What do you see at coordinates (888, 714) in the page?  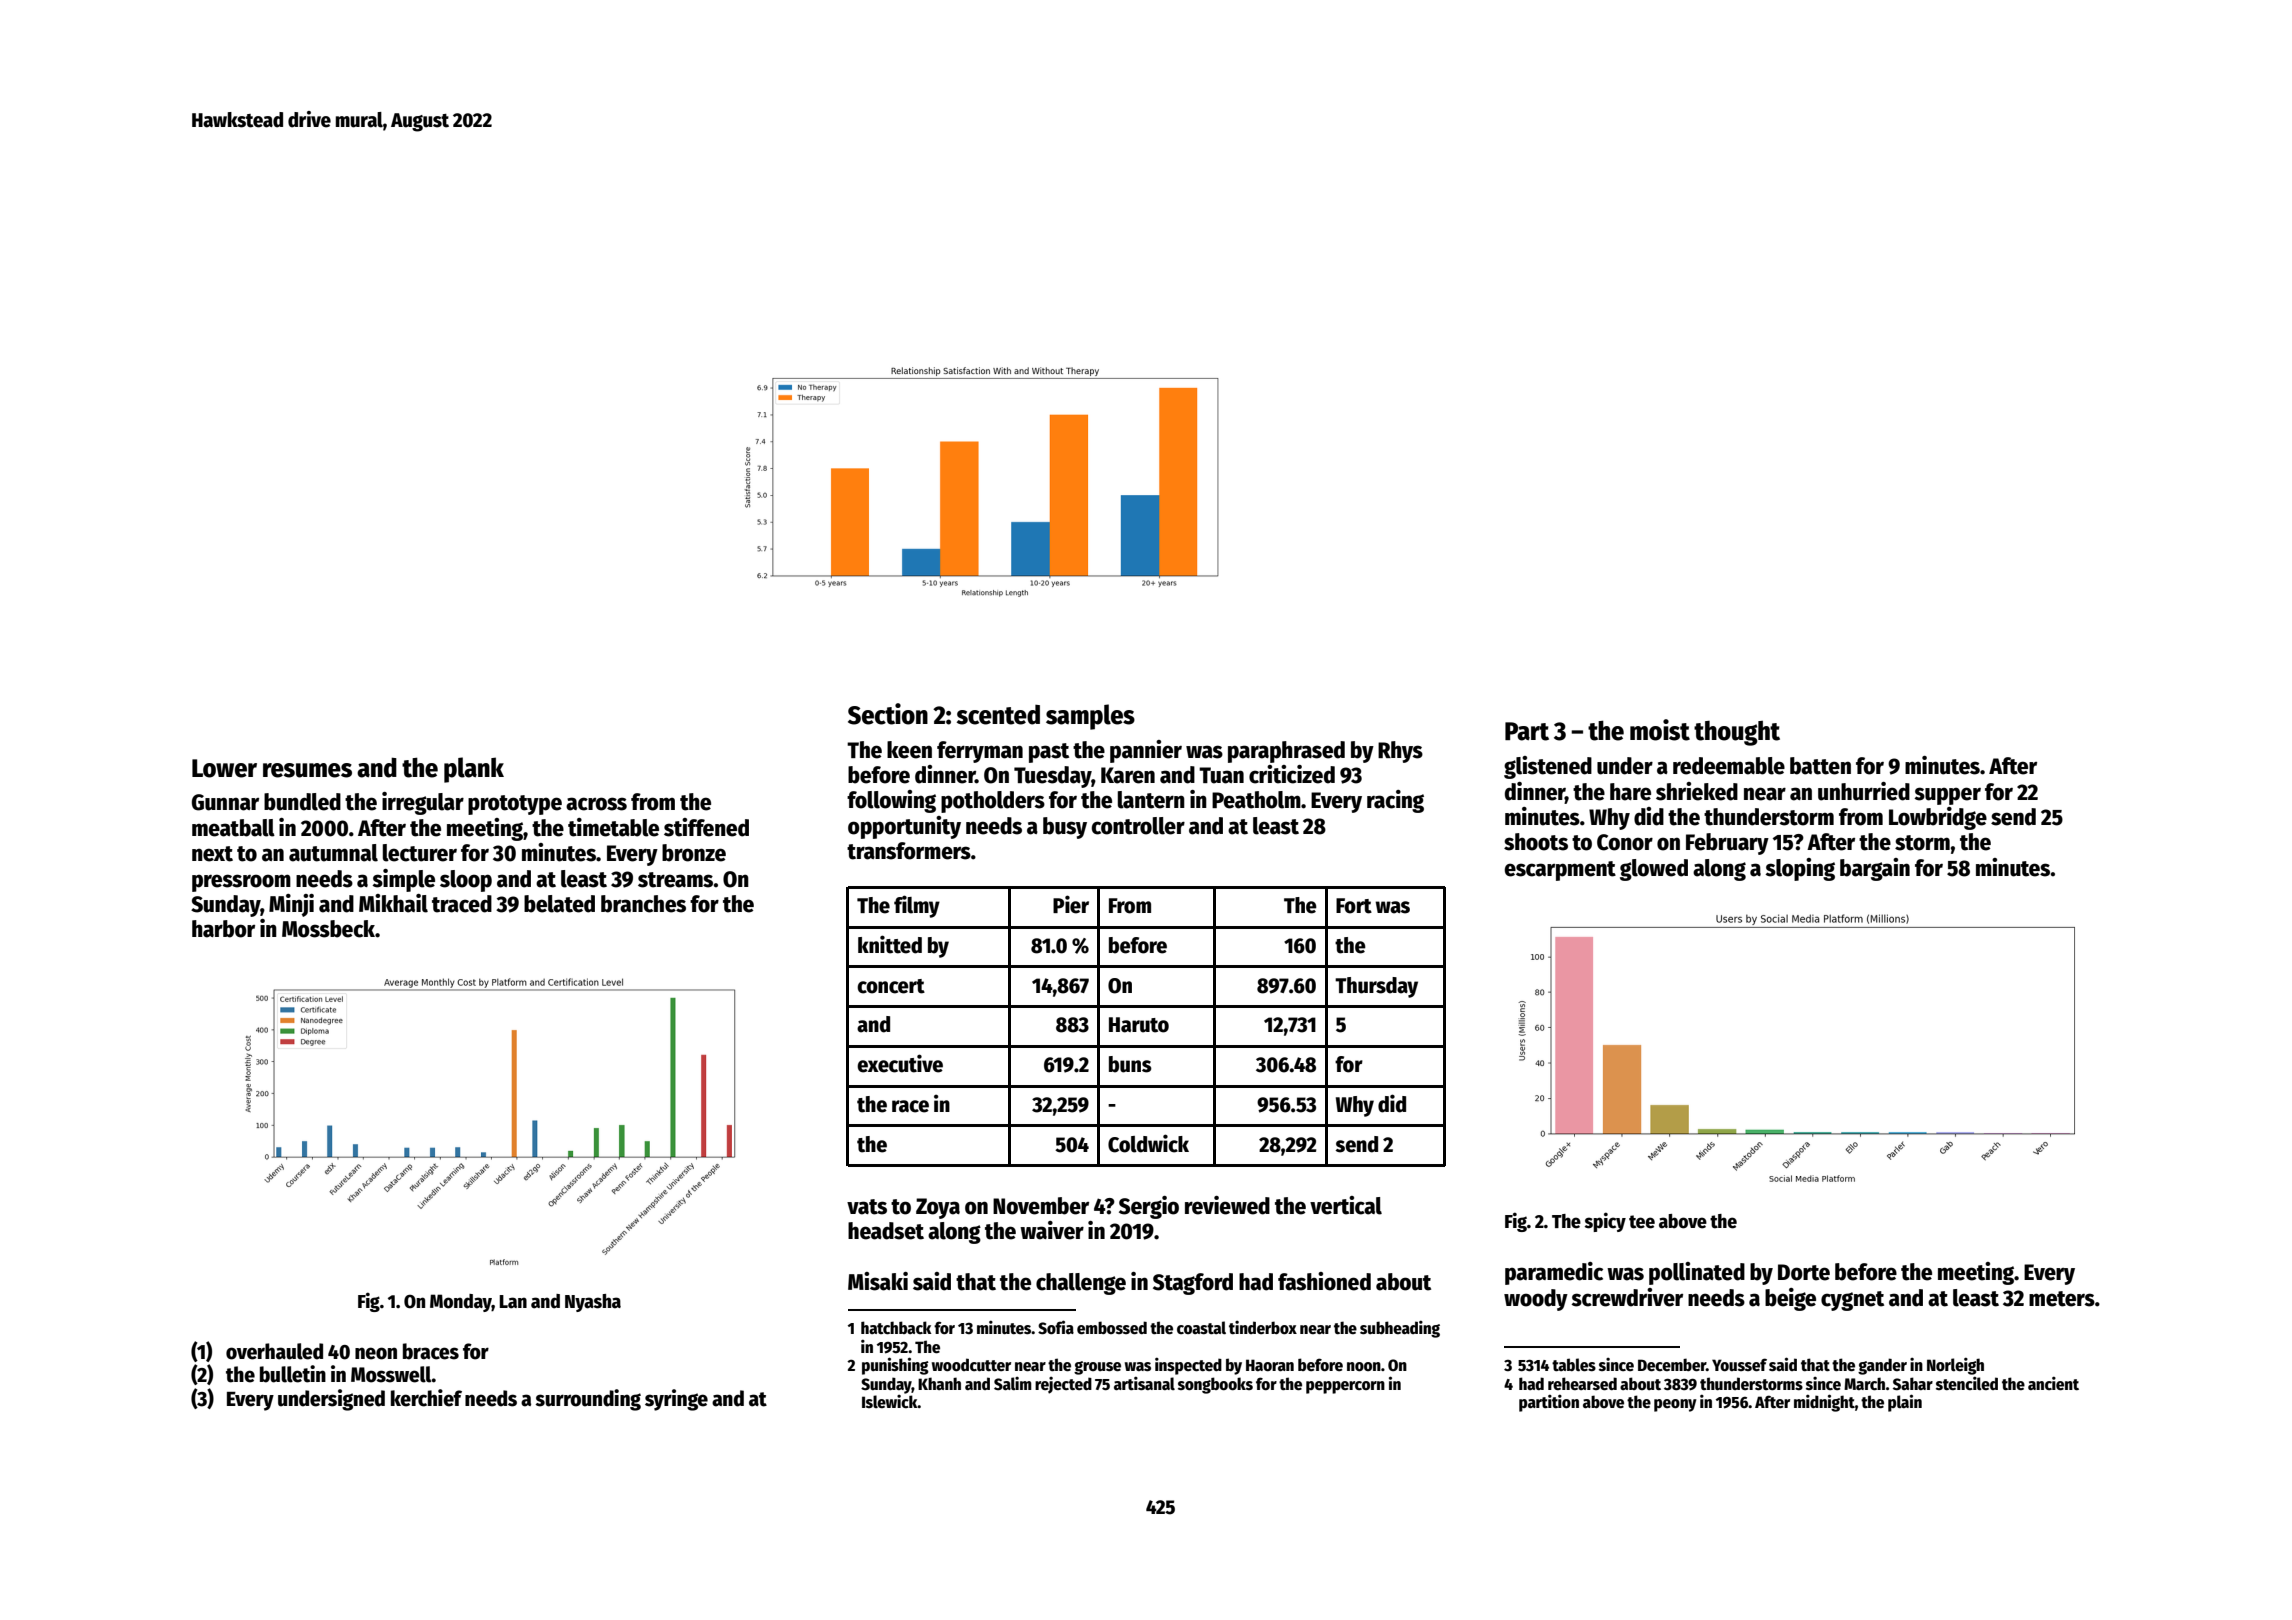 I see `Section` at bounding box center [888, 714].
